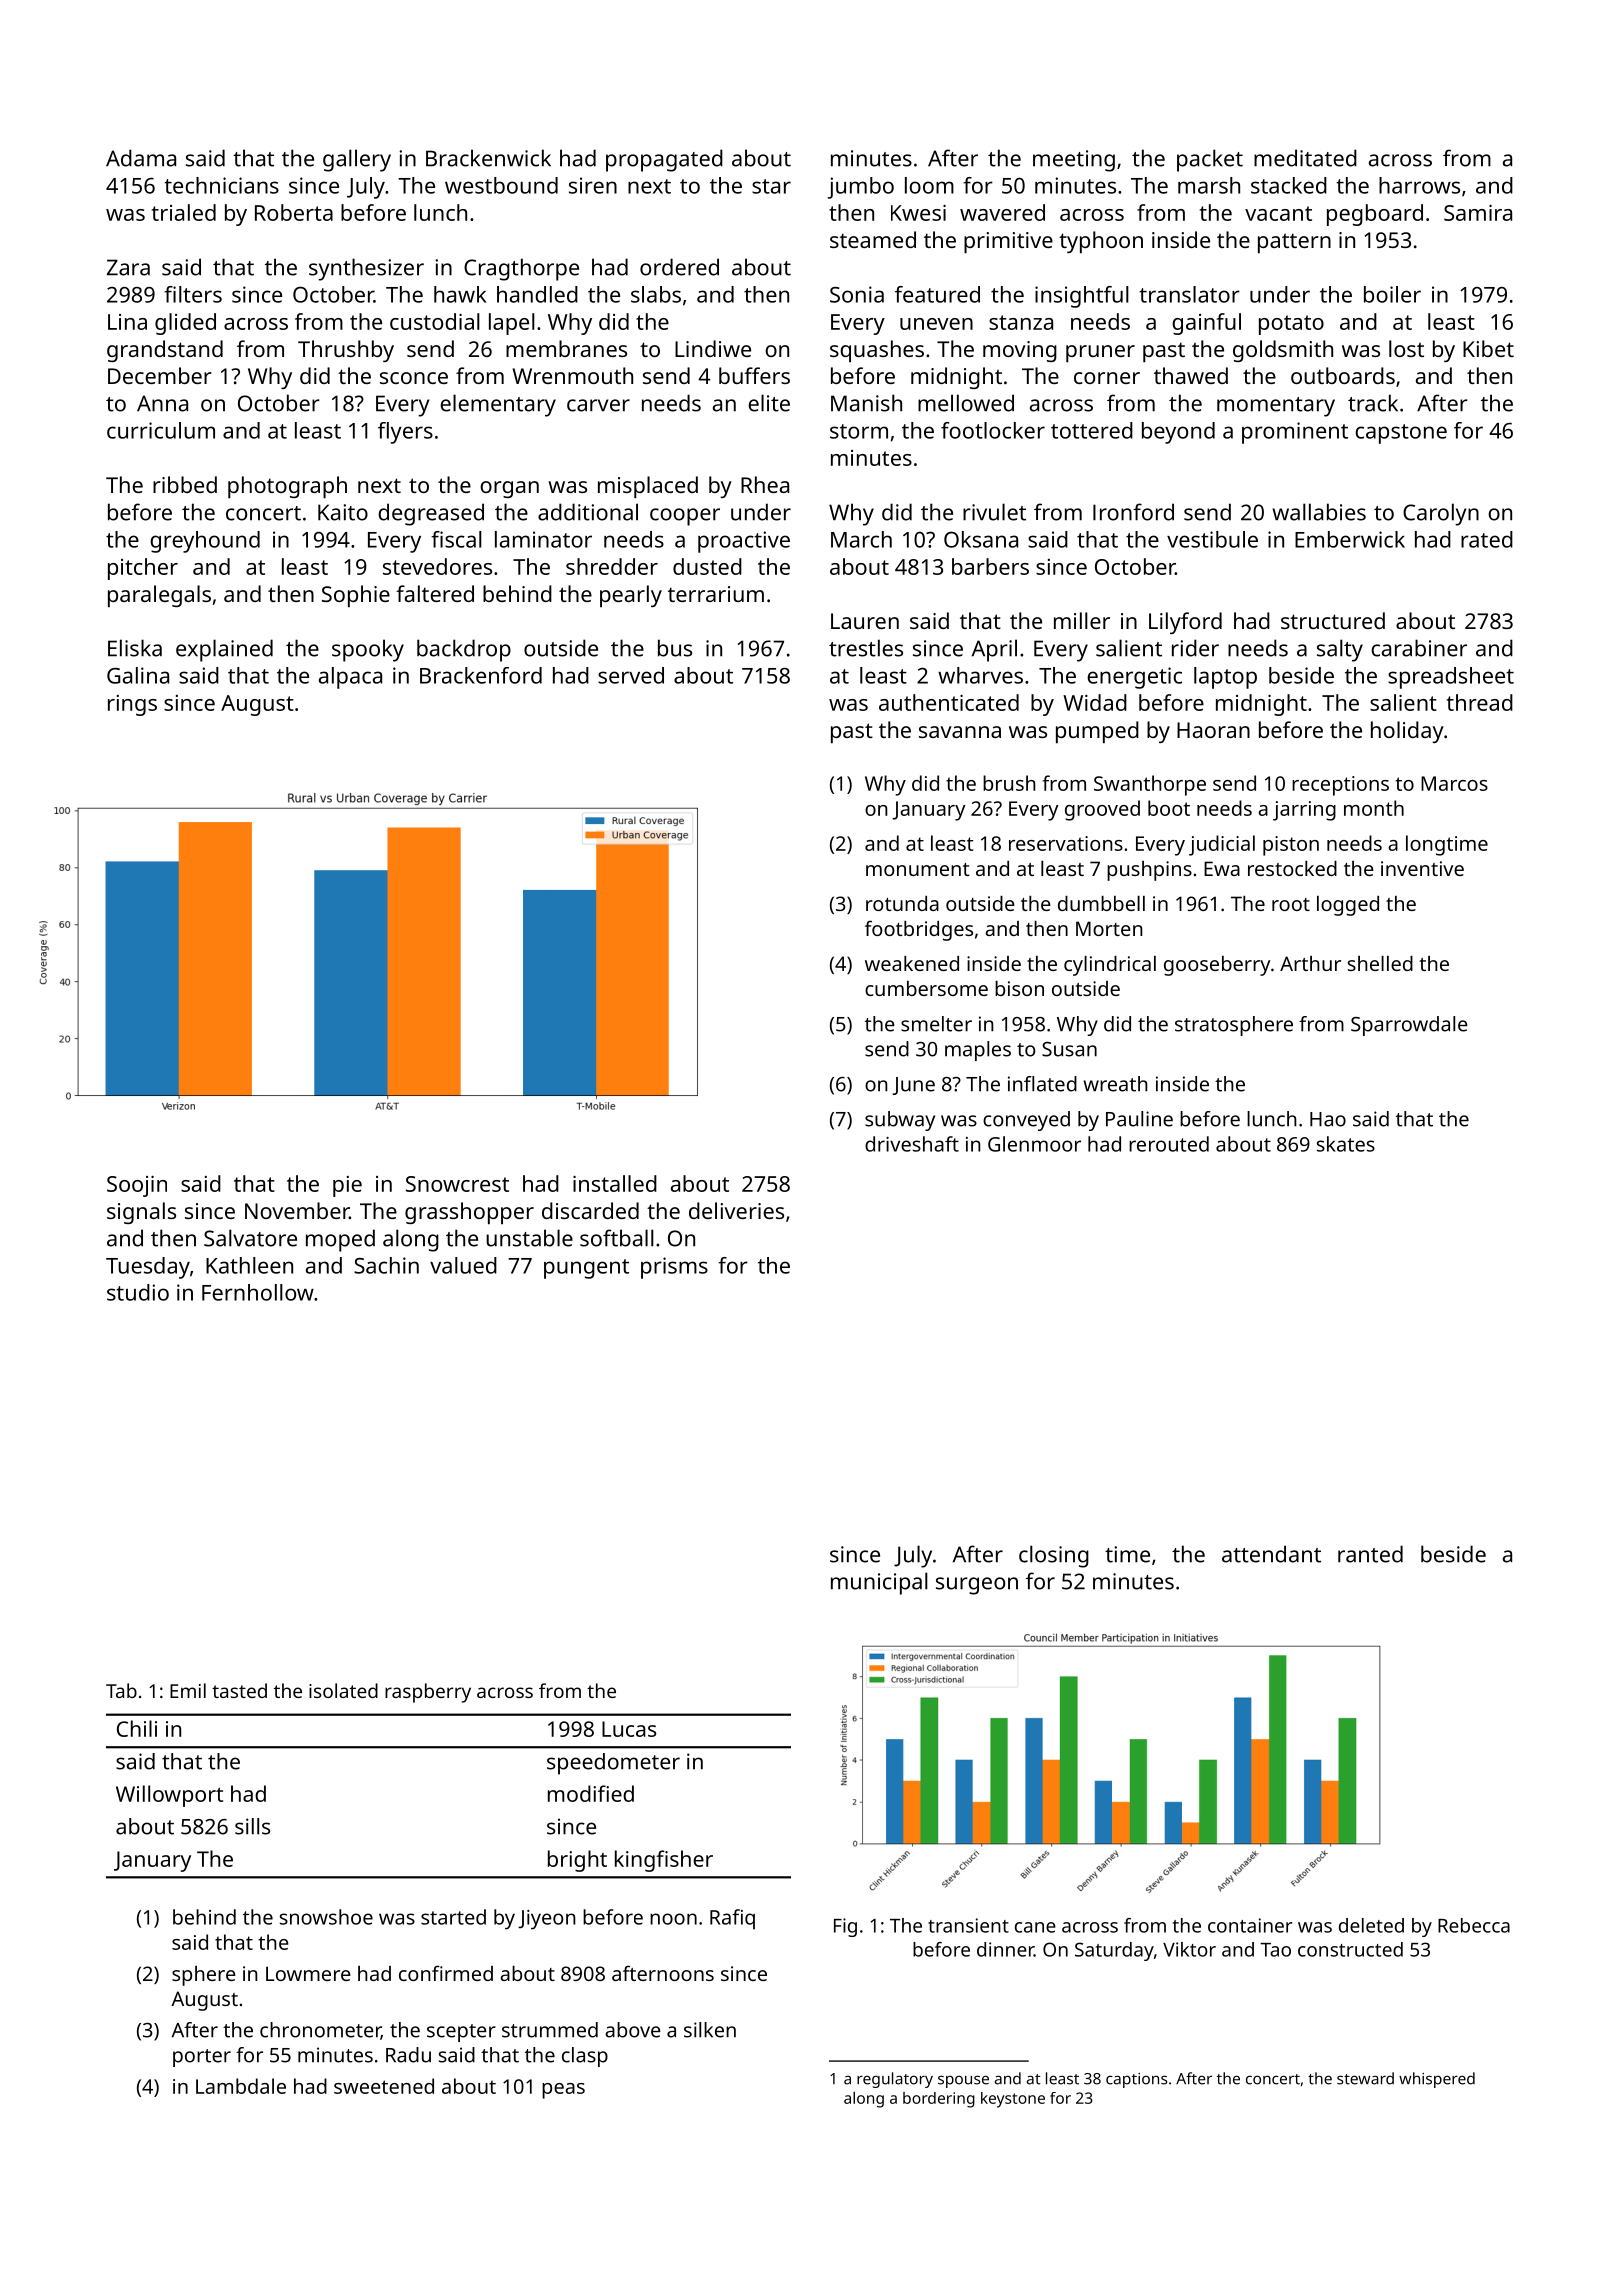  Describe the element at coordinates (384, 2086) in the screenshot. I see `sweetened` at that location.
